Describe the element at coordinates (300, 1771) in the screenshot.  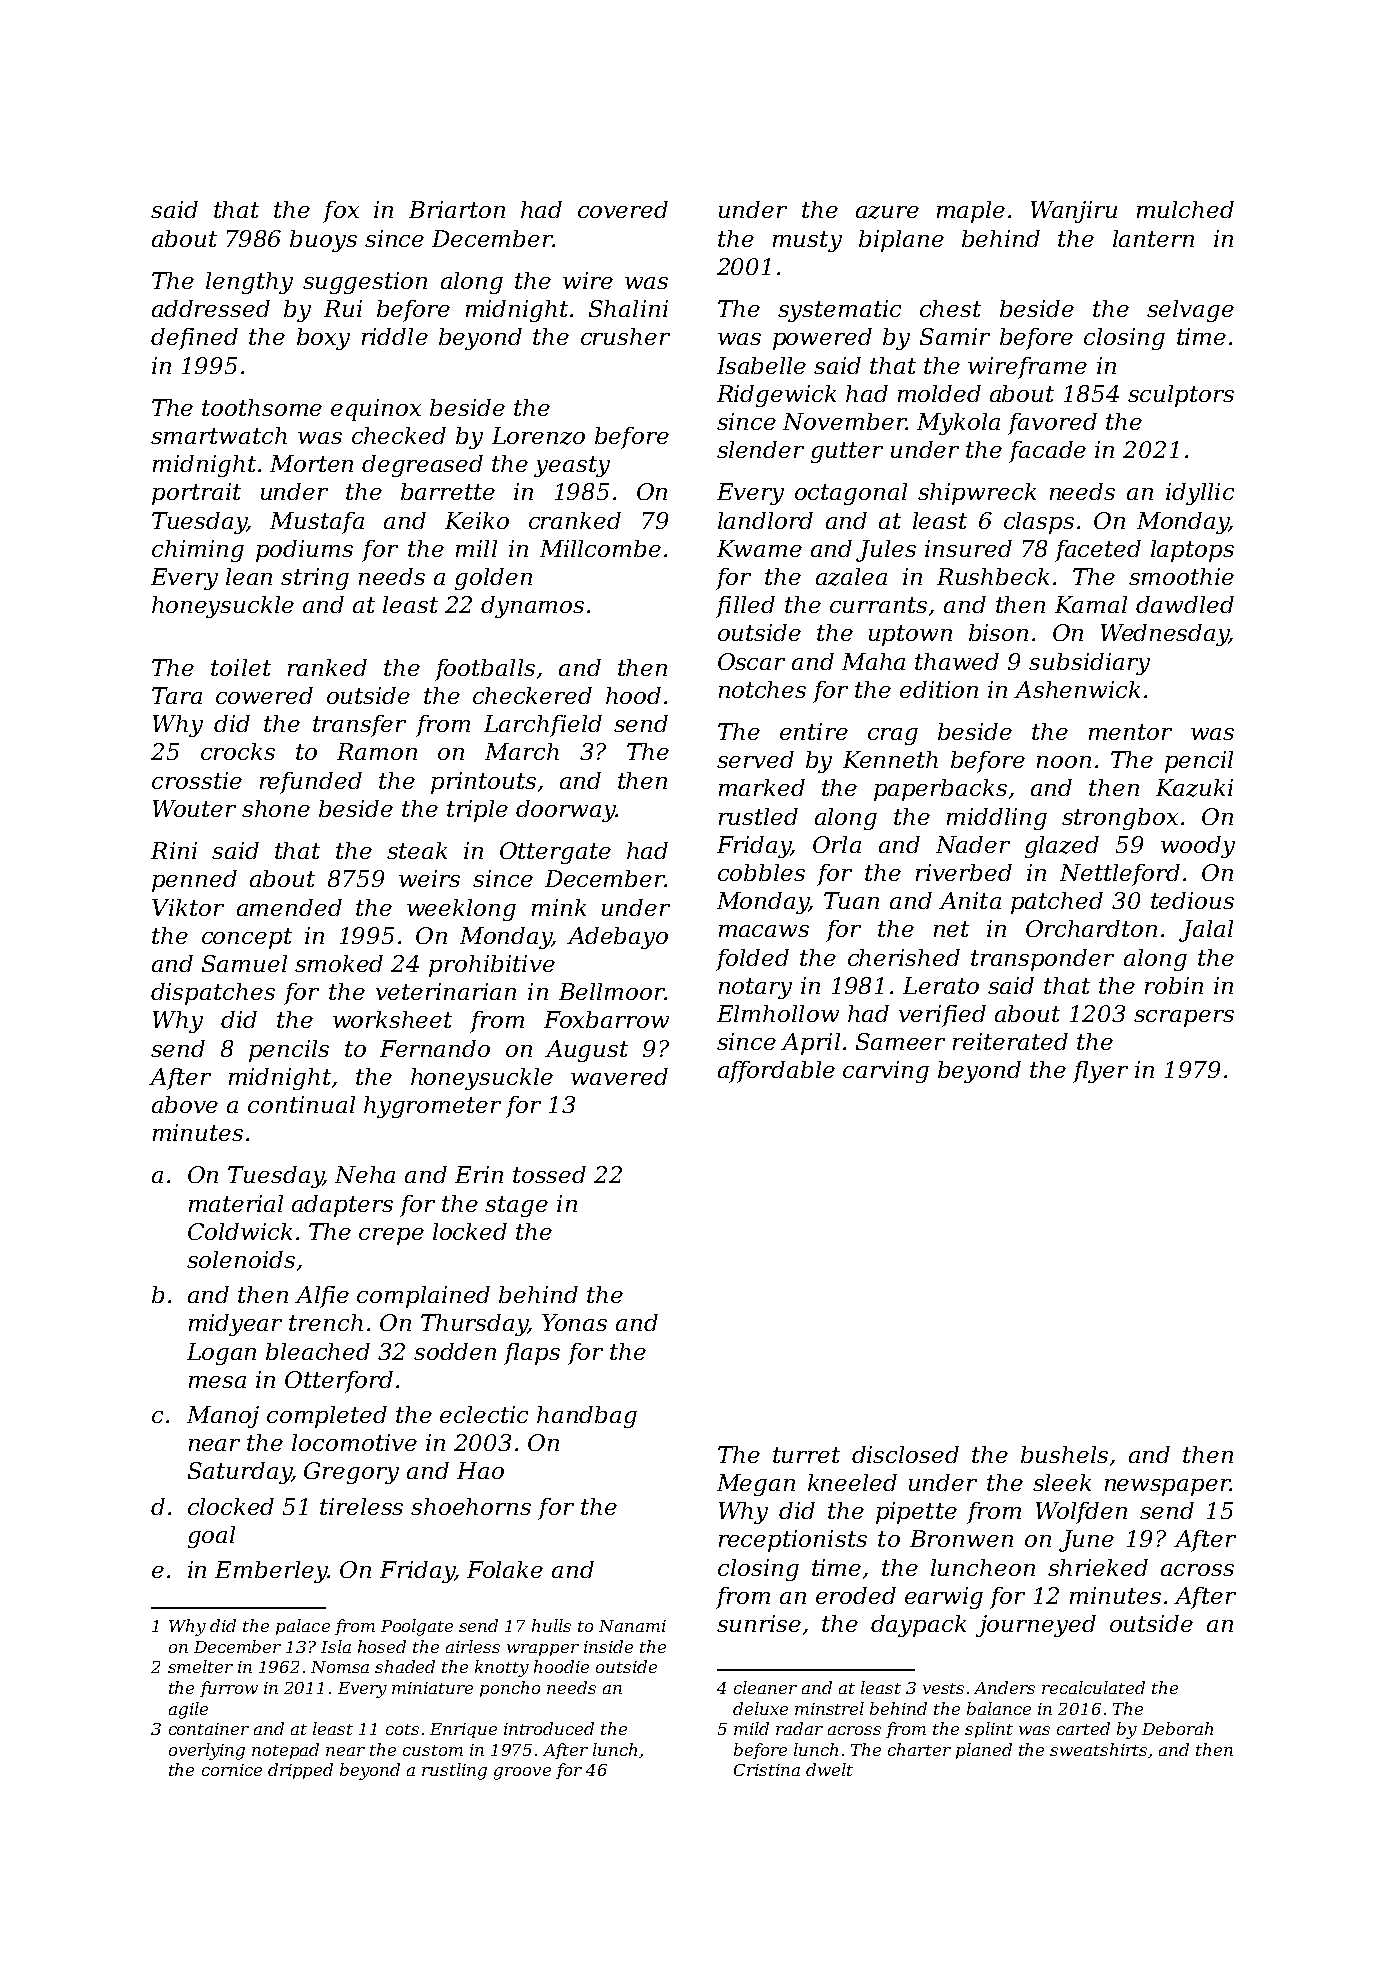
I see `dripped` at that location.
